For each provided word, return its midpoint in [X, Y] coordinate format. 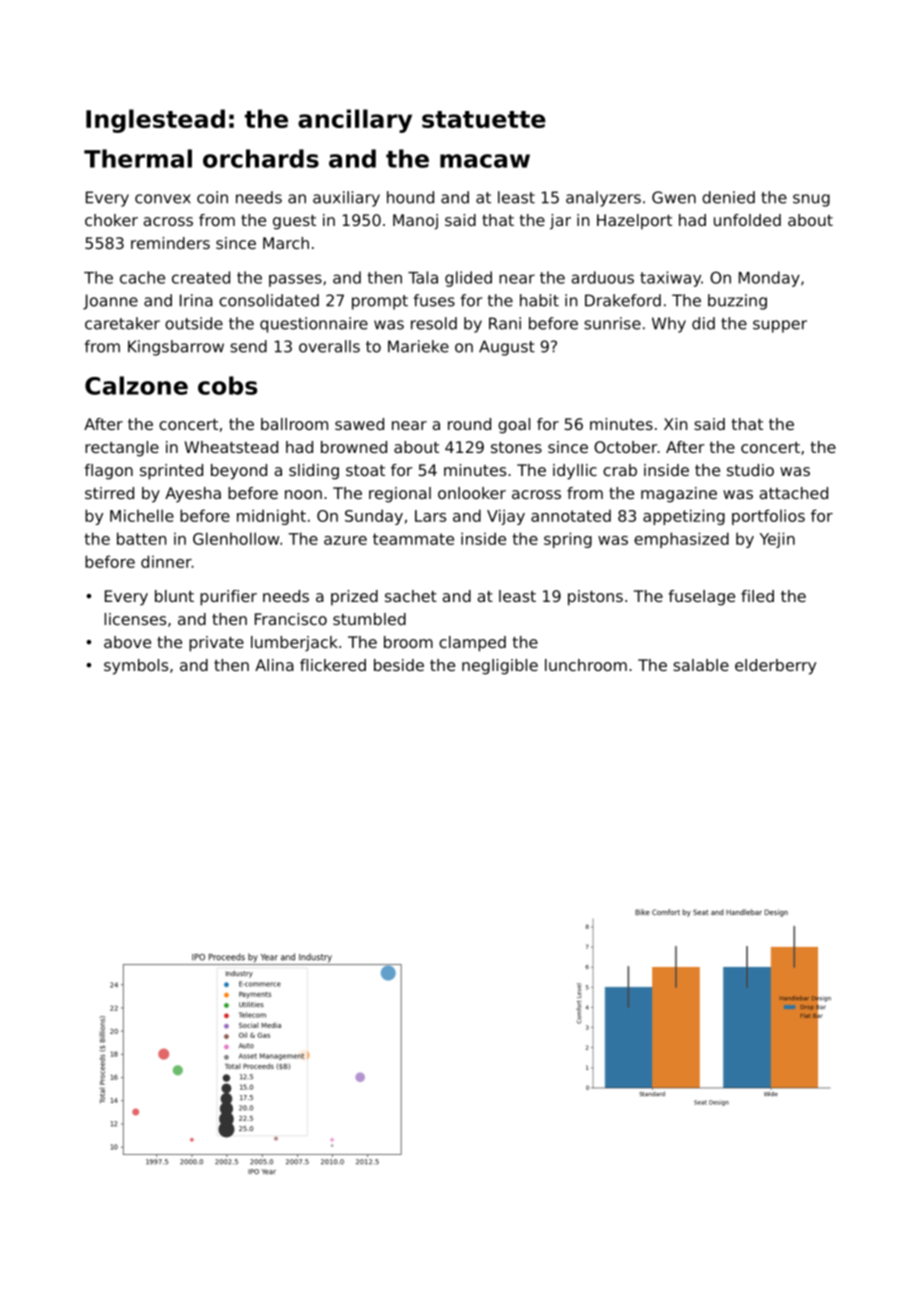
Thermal [138, 158]
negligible [500, 667]
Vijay [506, 517]
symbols [136, 667]
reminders [170, 243]
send [248, 346]
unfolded [747, 220]
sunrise [612, 323]
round [469, 424]
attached [793, 493]
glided [468, 279]
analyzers [603, 199]
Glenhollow [236, 538]
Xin [675, 424]
